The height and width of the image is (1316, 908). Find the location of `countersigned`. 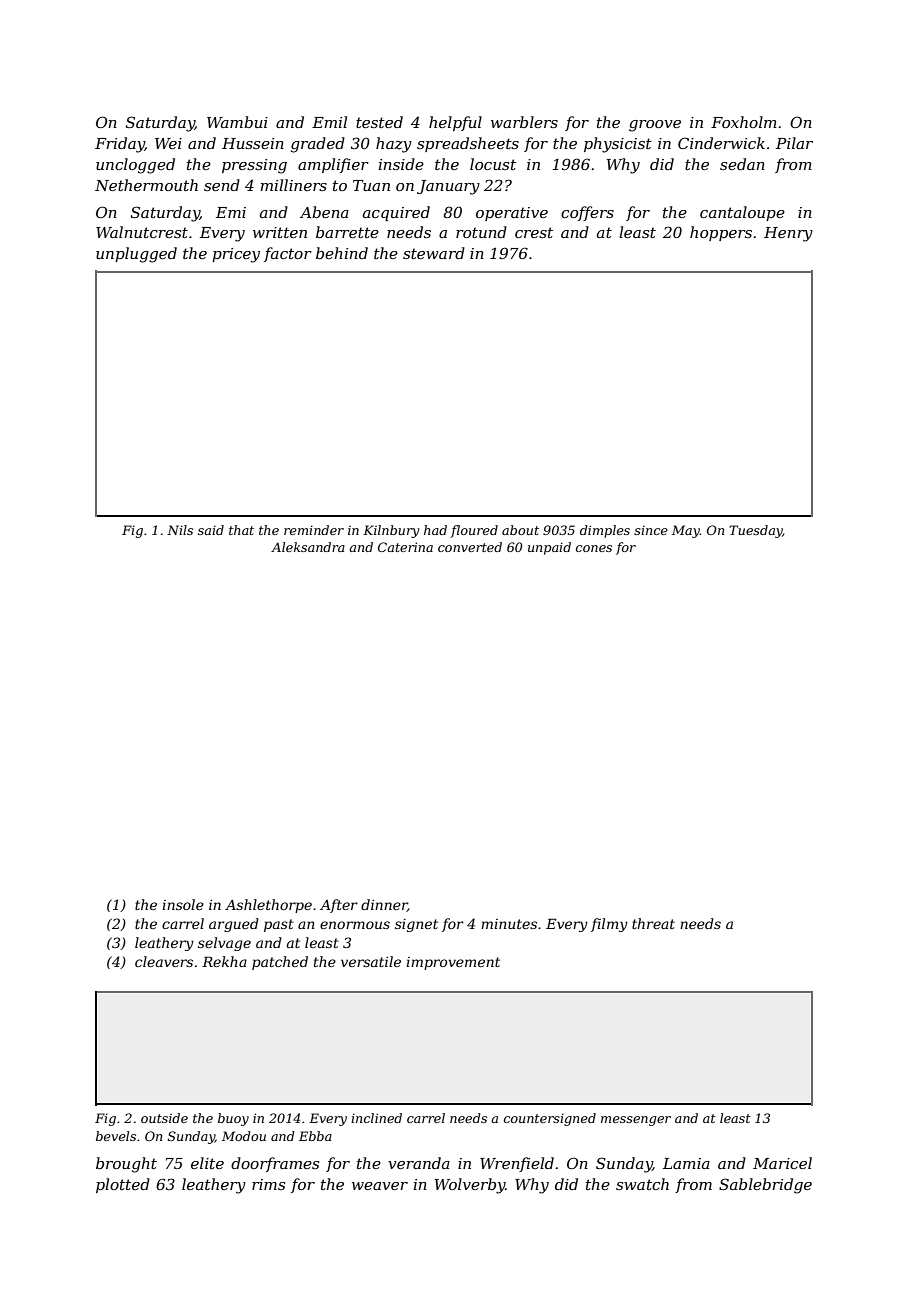

countersigned is located at coordinates (550, 1119).
